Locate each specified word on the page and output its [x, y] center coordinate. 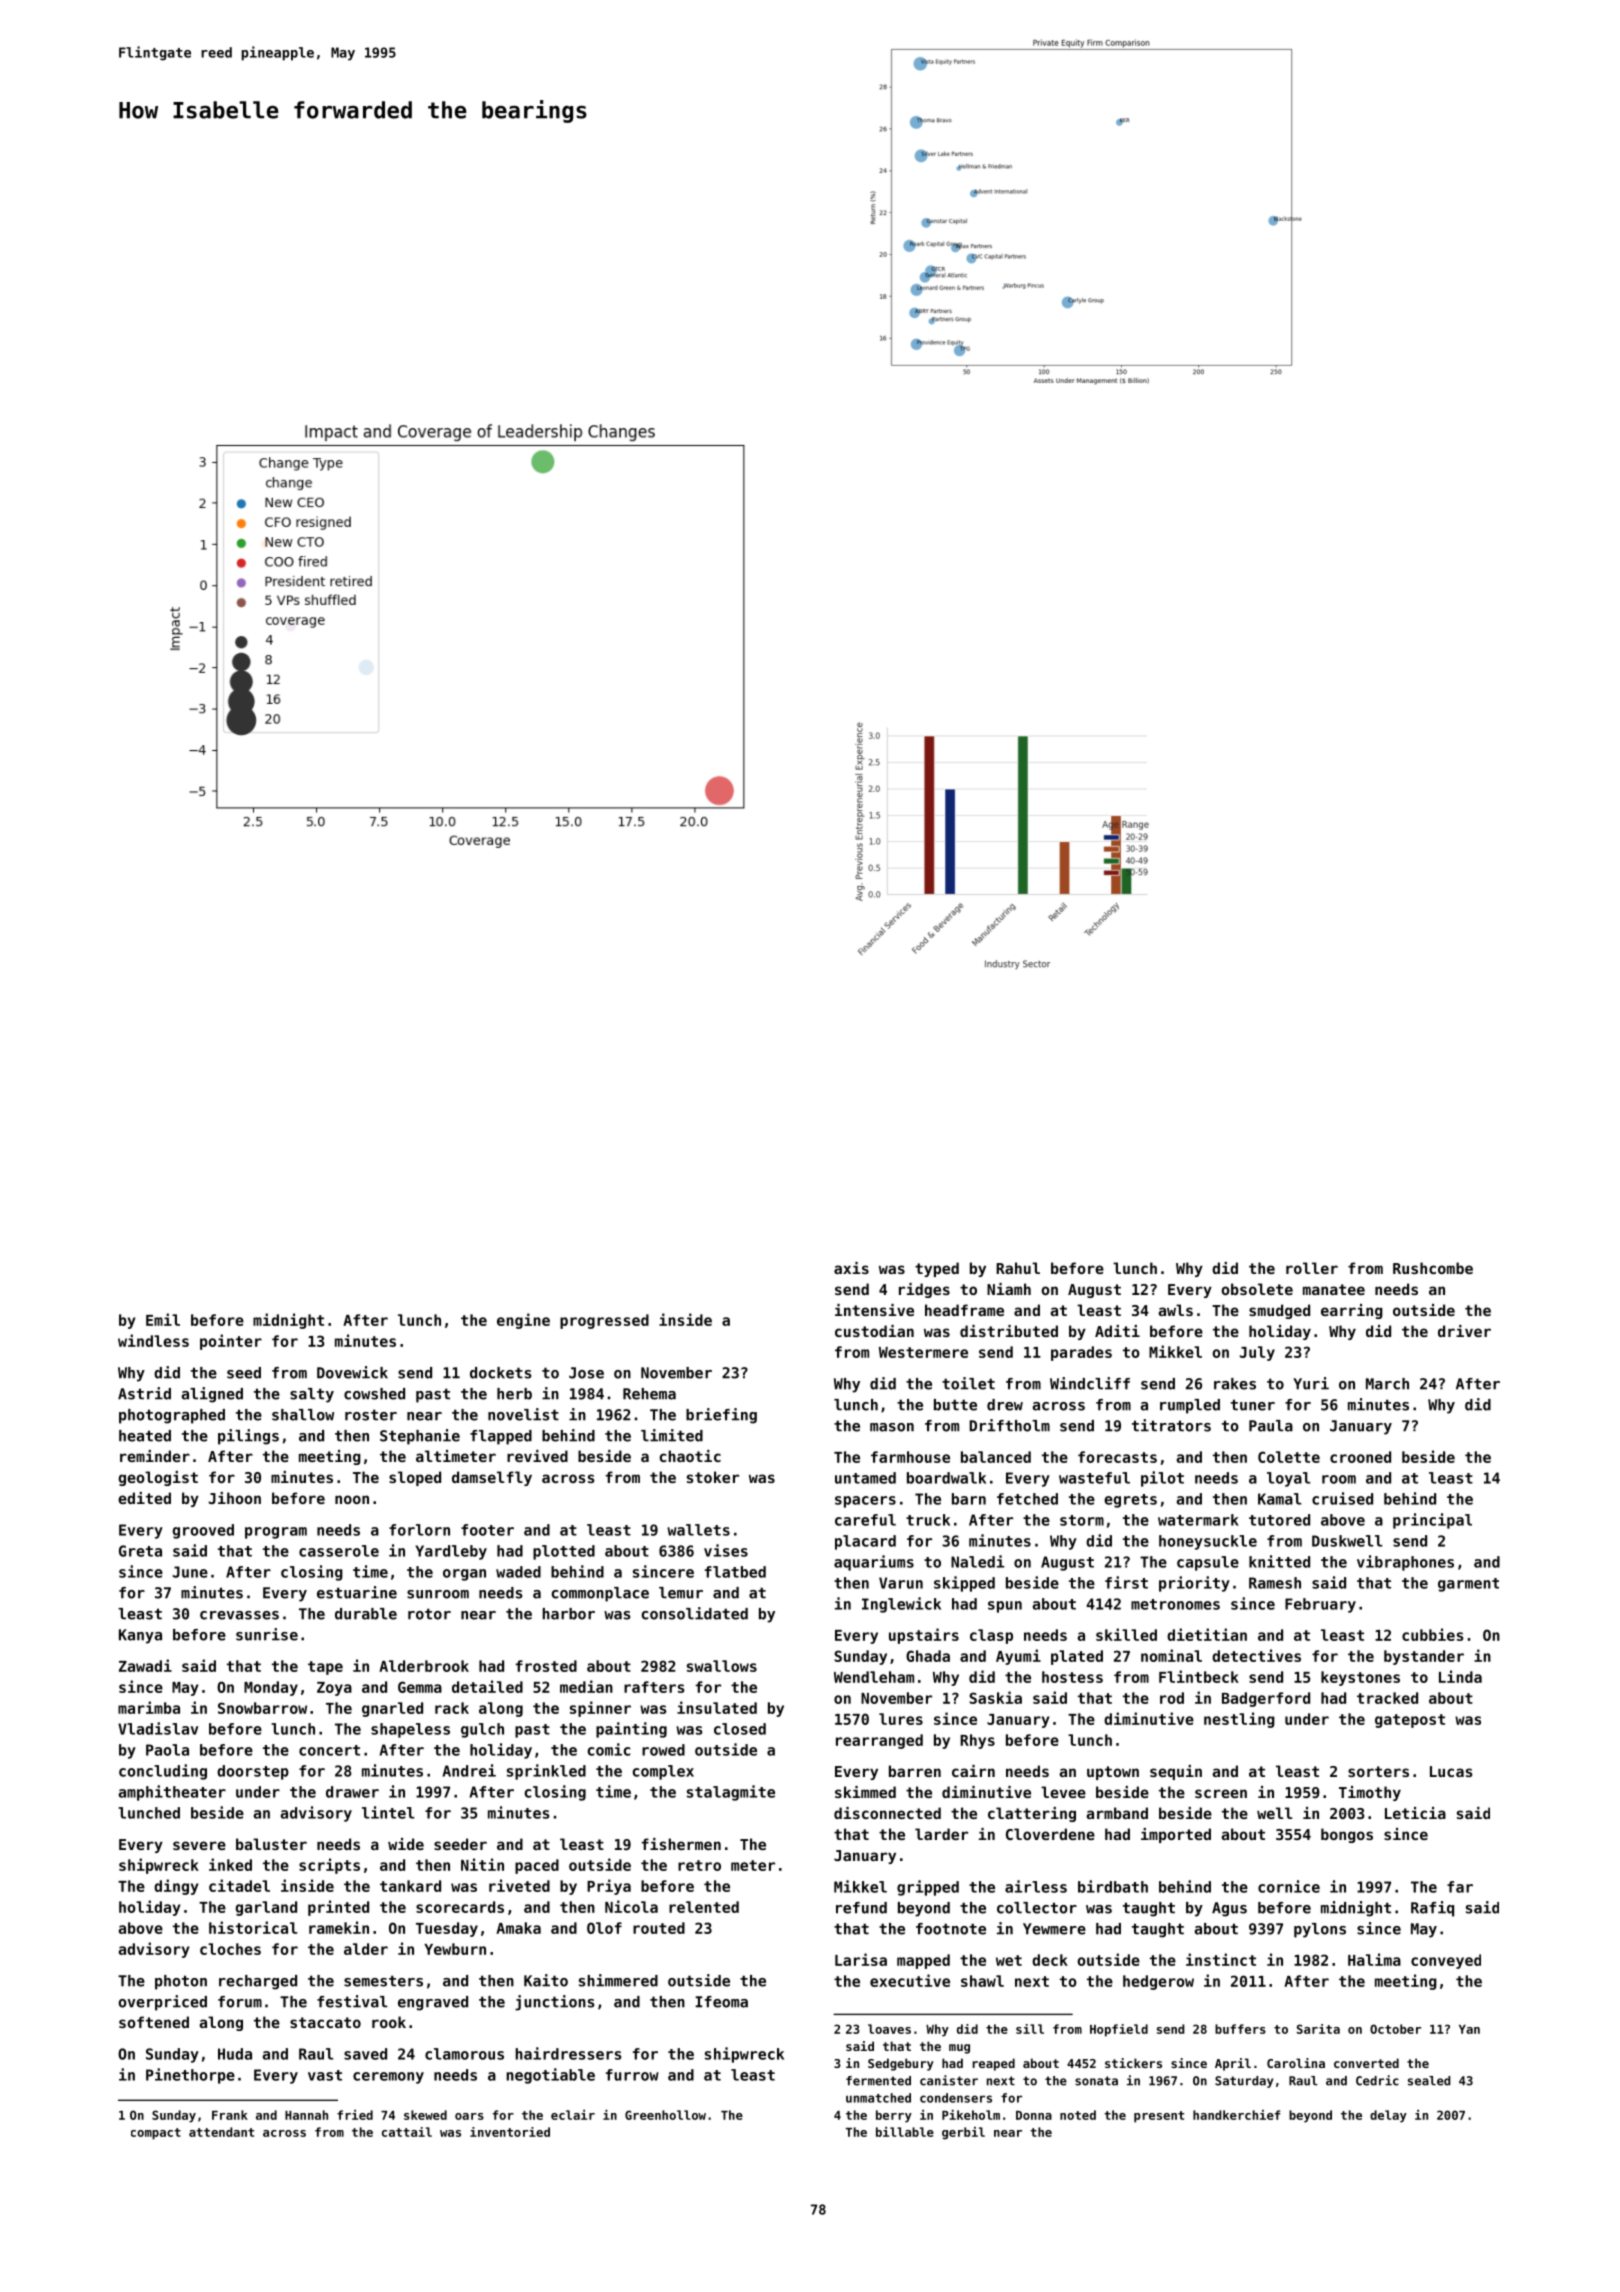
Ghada [928, 1656]
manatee [1334, 1289]
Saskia [995, 1697]
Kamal [1280, 1499]
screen [1221, 1793]
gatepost [1410, 1721]
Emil [163, 1319]
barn [969, 1499]
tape [325, 1668]
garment [1468, 1585]
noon [352, 1499]
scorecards [460, 1907]
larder [941, 1834]
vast [325, 2075]
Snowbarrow [262, 1708]
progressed [604, 1321]
